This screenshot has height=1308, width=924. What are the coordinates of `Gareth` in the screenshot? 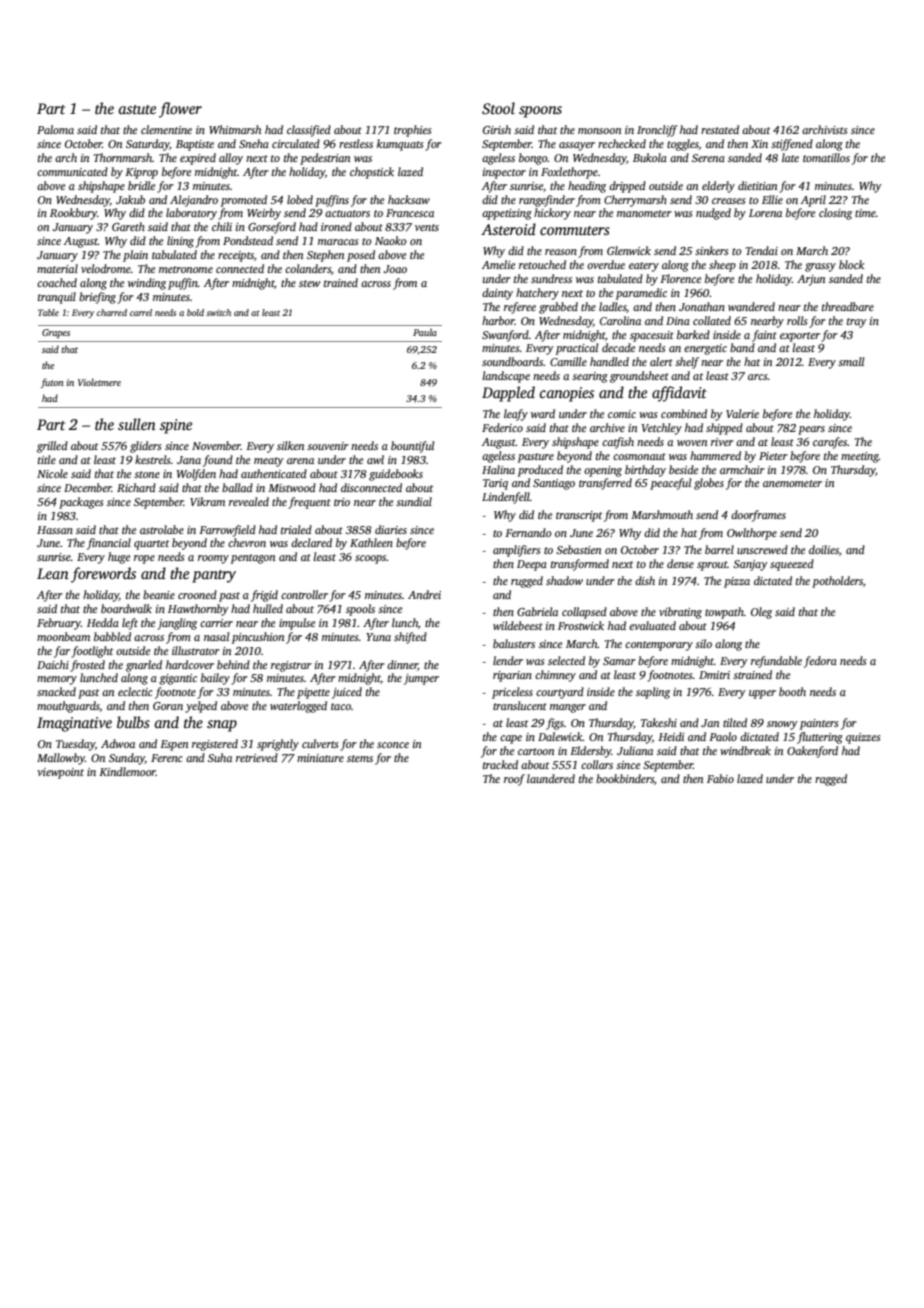 It's located at (128, 226).
